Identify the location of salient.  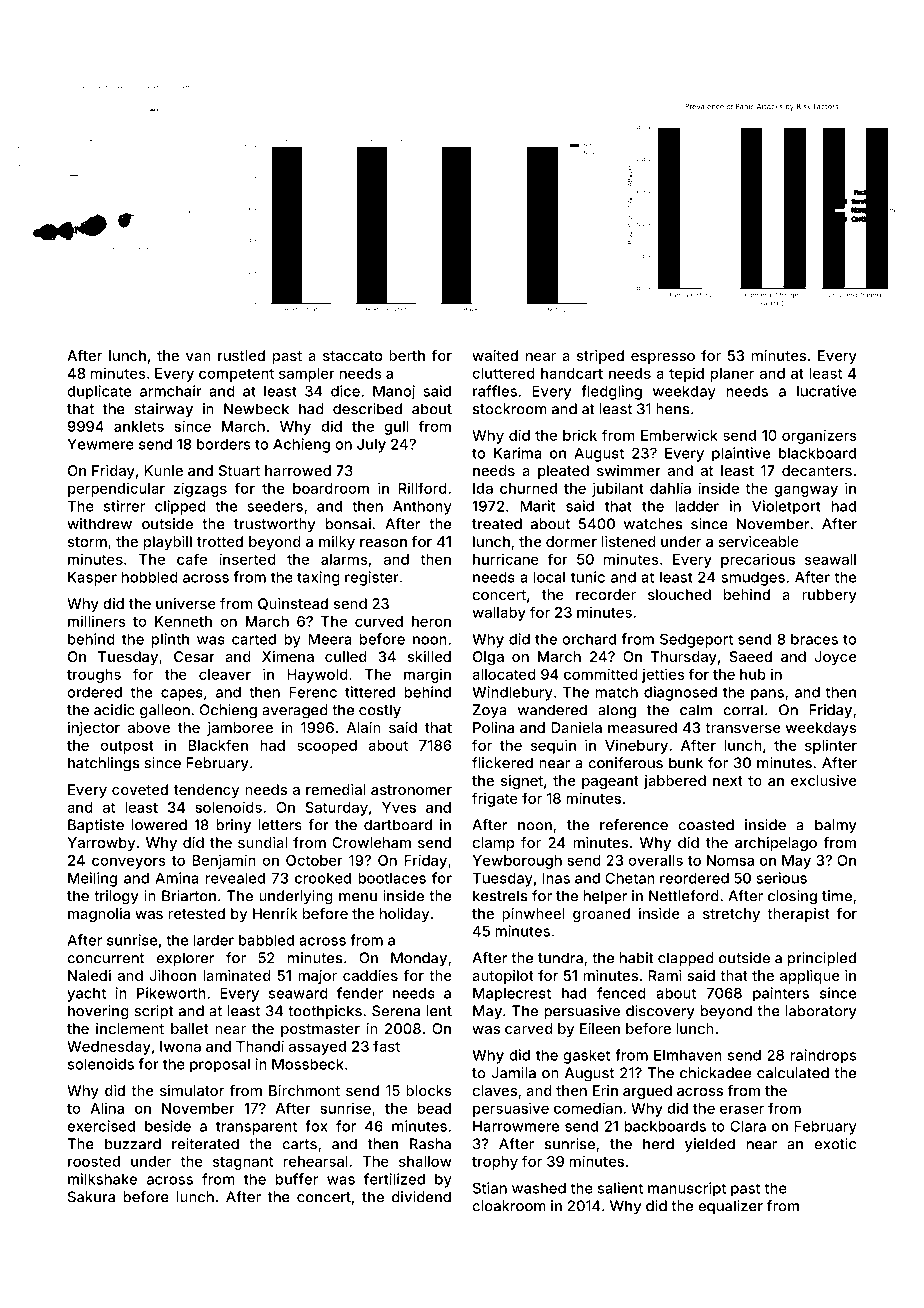
(620, 1188).
